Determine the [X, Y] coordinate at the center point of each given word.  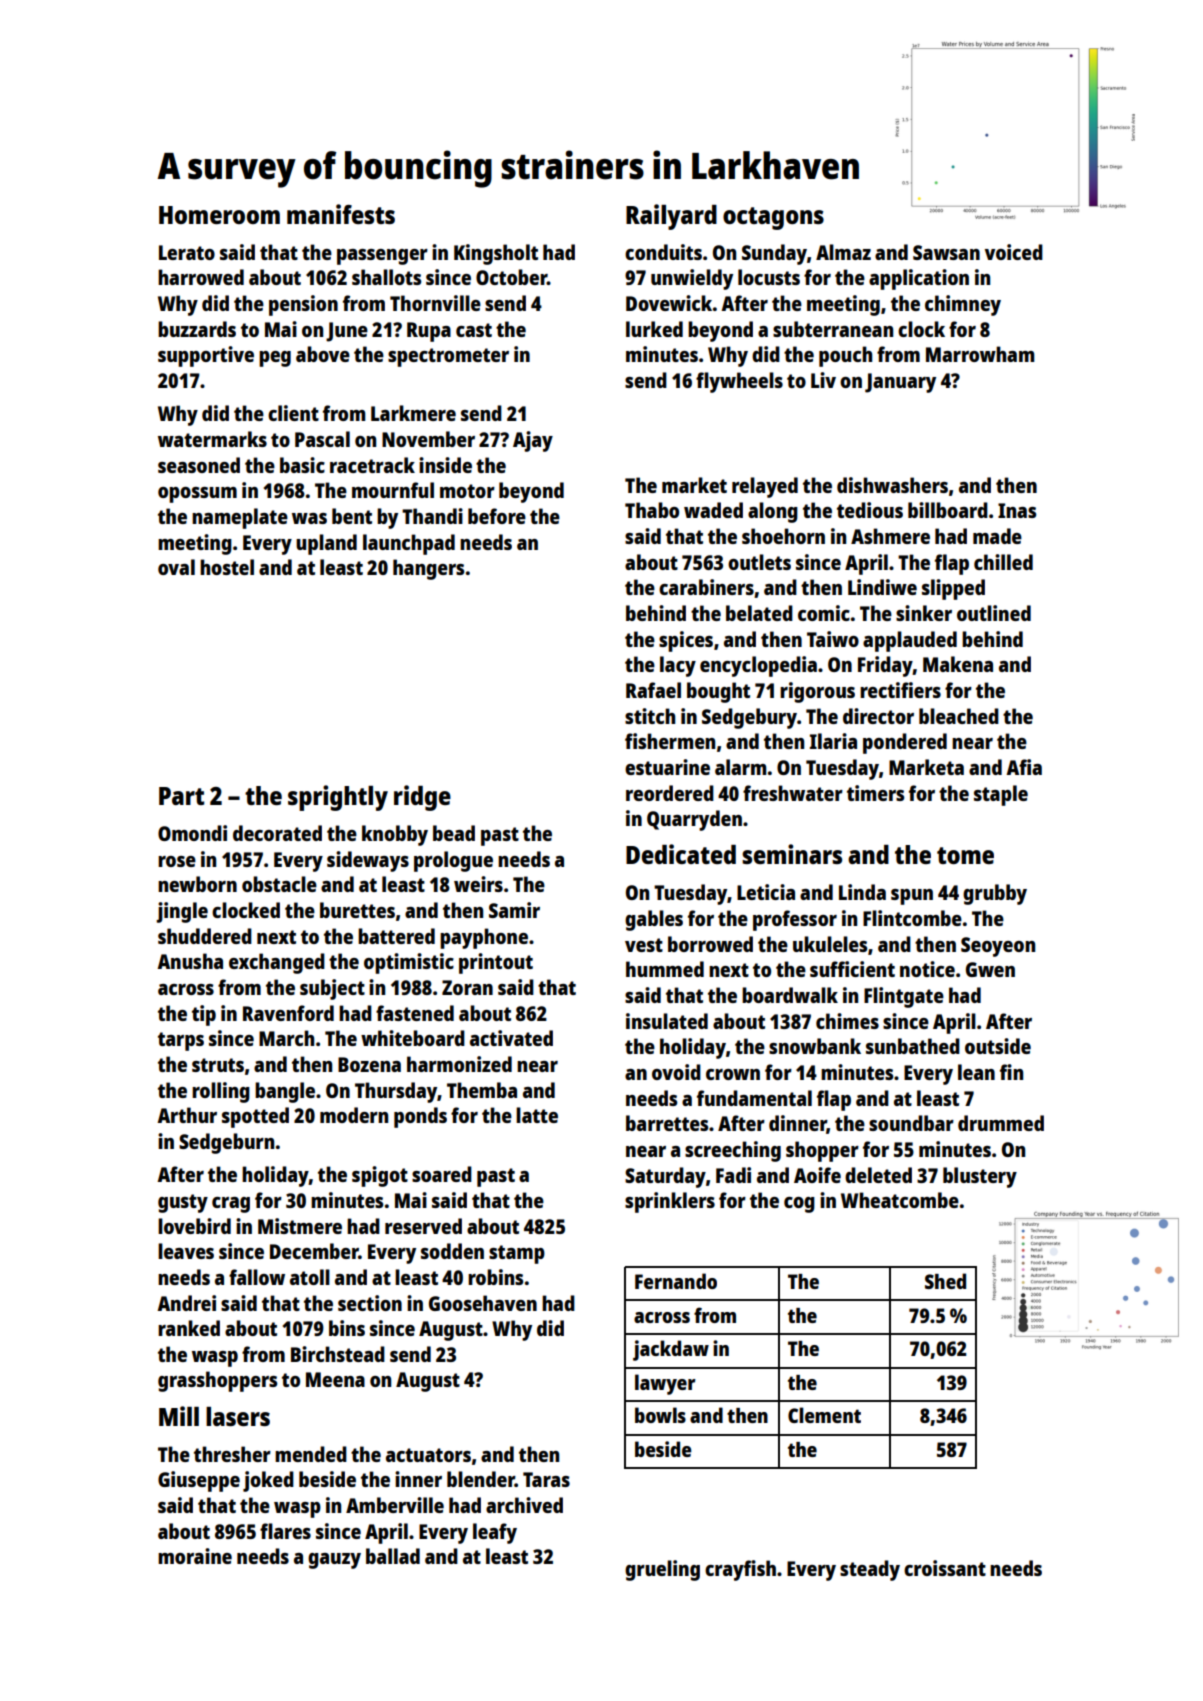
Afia [1024, 767]
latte [537, 1115]
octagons [773, 218]
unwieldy [692, 279]
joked [268, 1481]
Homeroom [219, 215]
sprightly [338, 798]
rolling [221, 1092]
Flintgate [904, 997]
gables [654, 920]
